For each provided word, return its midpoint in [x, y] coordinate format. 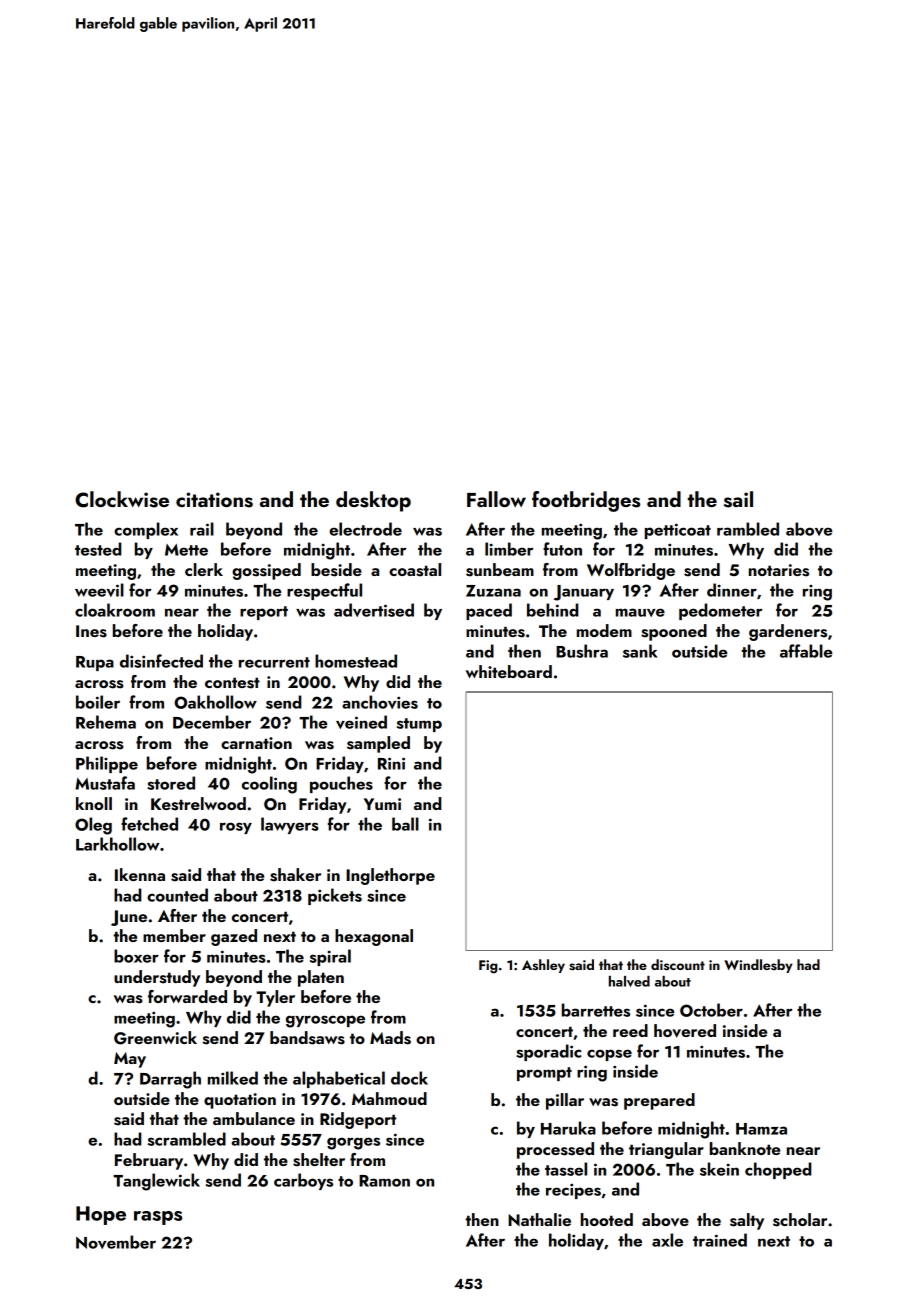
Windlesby [758, 966]
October [711, 1010]
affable [806, 651]
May [130, 1060]
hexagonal [374, 937]
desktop [373, 501]
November [116, 1242]
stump [419, 725]
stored [171, 783]
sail [738, 499]
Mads [390, 1038]
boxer [136, 956]
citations [214, 500]
